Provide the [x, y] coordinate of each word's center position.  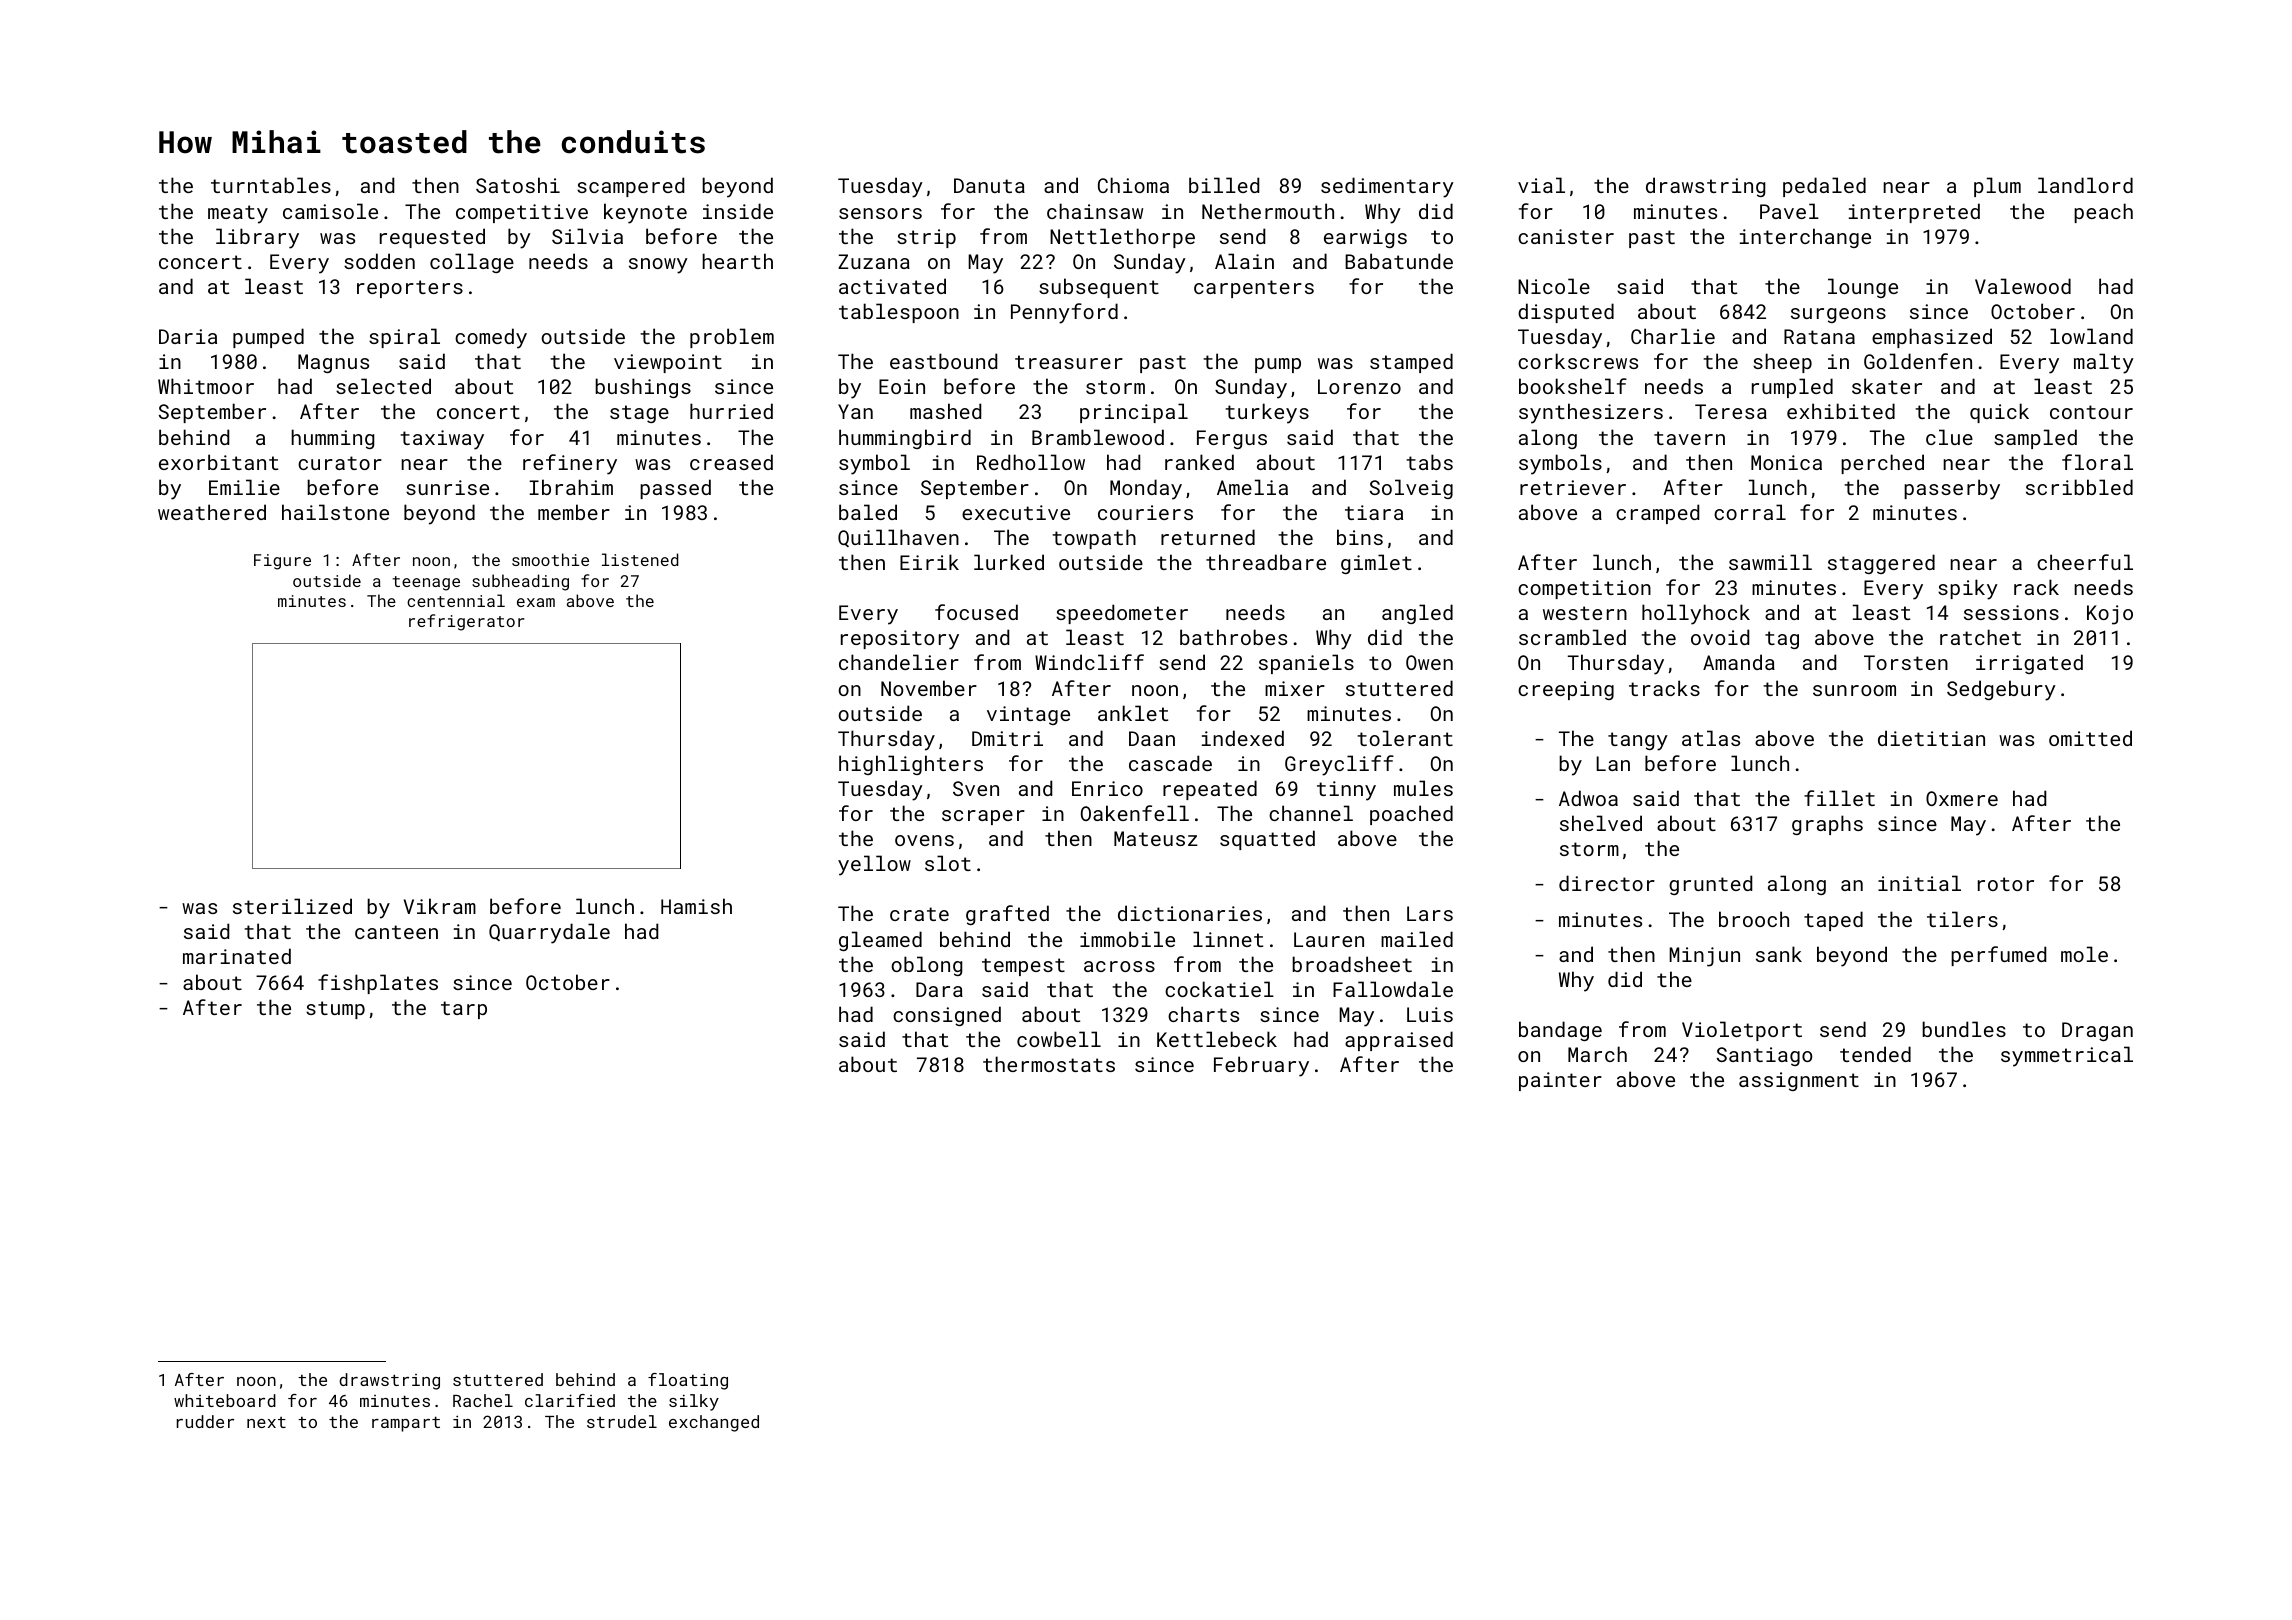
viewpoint [668, 363]
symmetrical [2067, 1056]
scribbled [2079, 487]
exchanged [714, 1423]
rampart [406, 1424]
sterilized [292, 906]
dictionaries [1190, 913]
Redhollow [1031, 462]
